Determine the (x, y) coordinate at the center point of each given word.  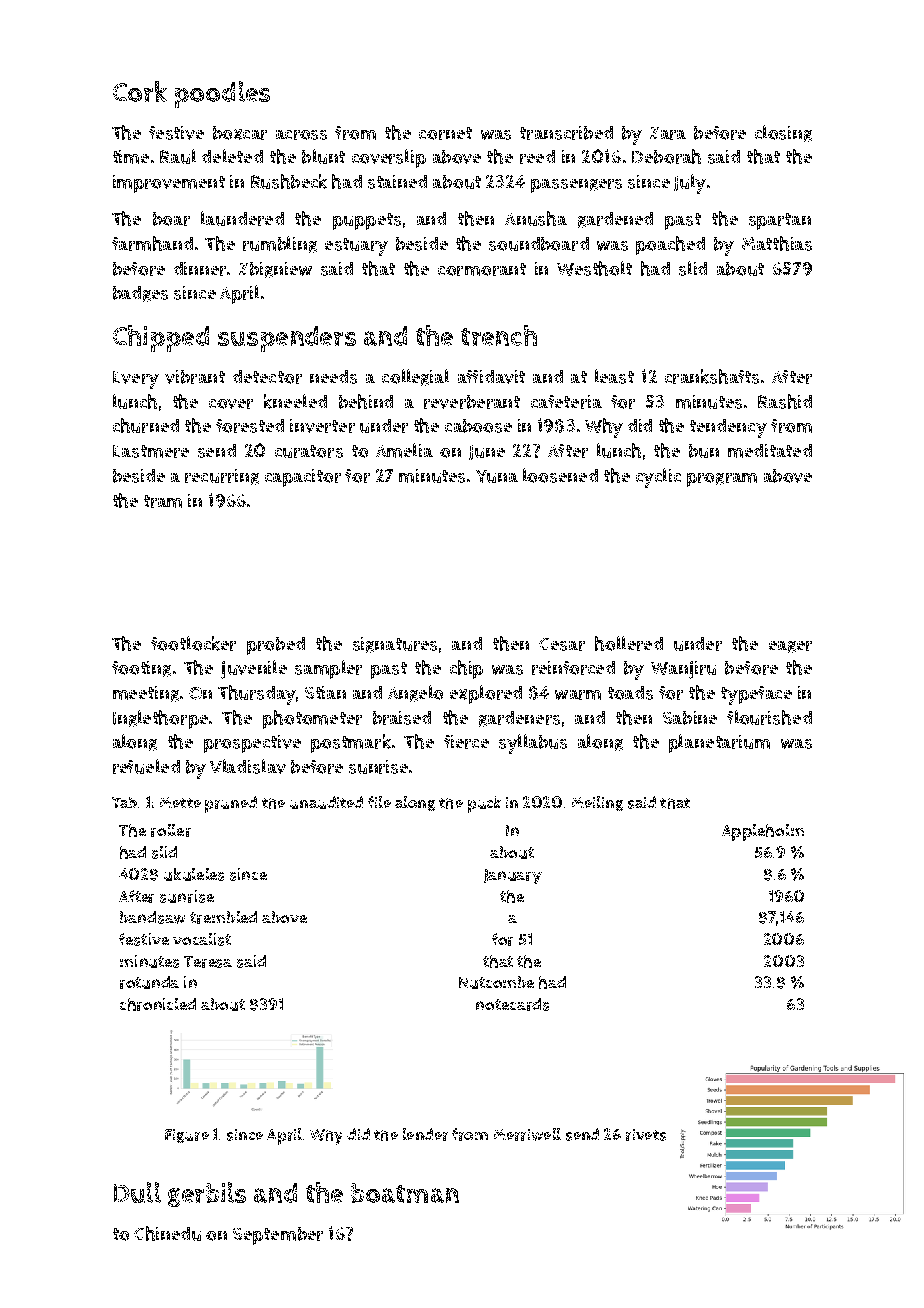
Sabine (690, 718)
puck (484, 804)
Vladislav (248, 766)
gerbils (207, 1194)
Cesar (562, 644)
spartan (780, 221)
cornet (445, 133)
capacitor (303, 478)
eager (790, 647)
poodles (222, 94)
